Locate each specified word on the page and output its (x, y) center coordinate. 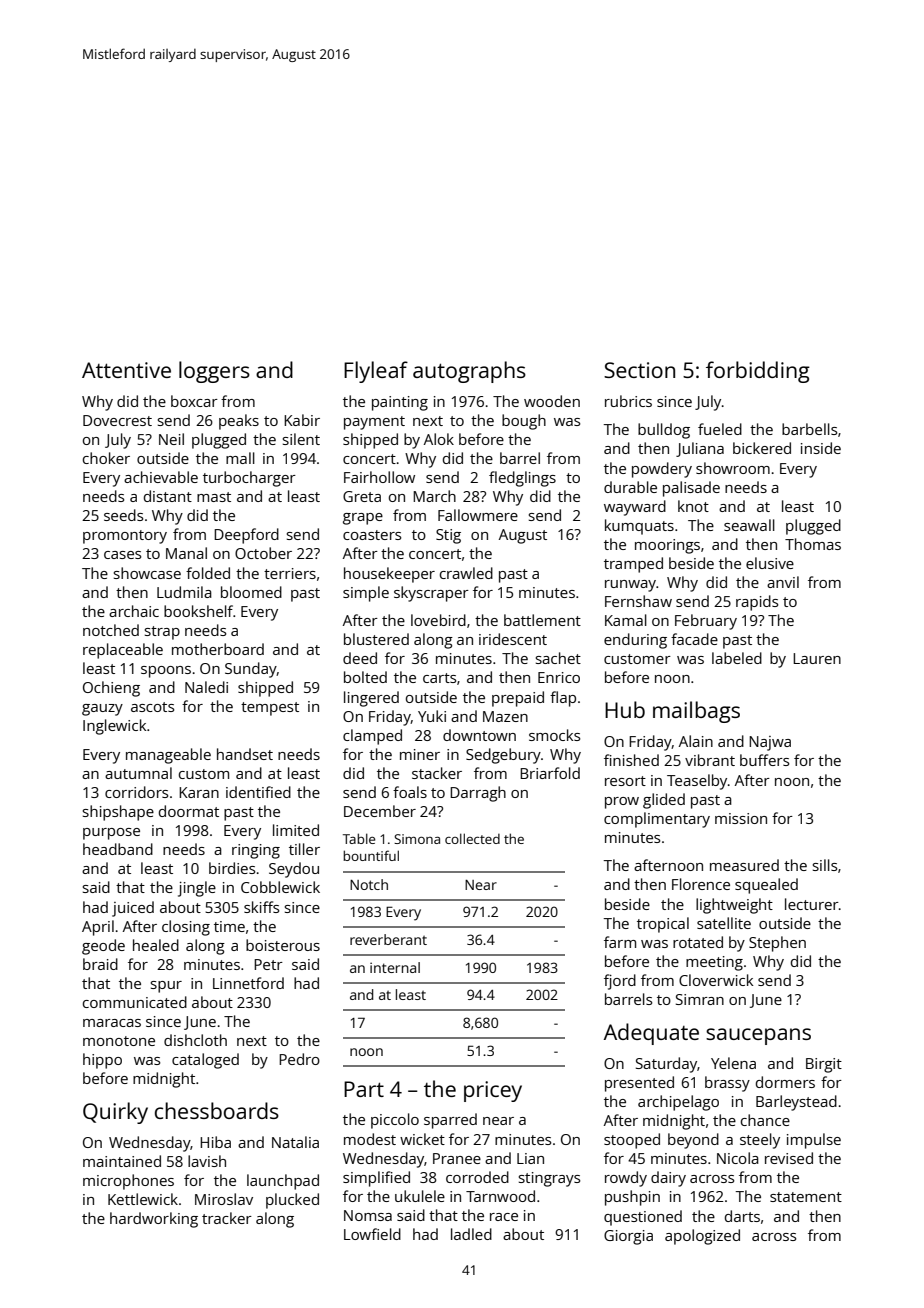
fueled (720, 429)
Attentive (126, 370)
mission (741, 818)
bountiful (371, 855)
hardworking (154, 1220)
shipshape (118, 813)
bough (524, 422)
